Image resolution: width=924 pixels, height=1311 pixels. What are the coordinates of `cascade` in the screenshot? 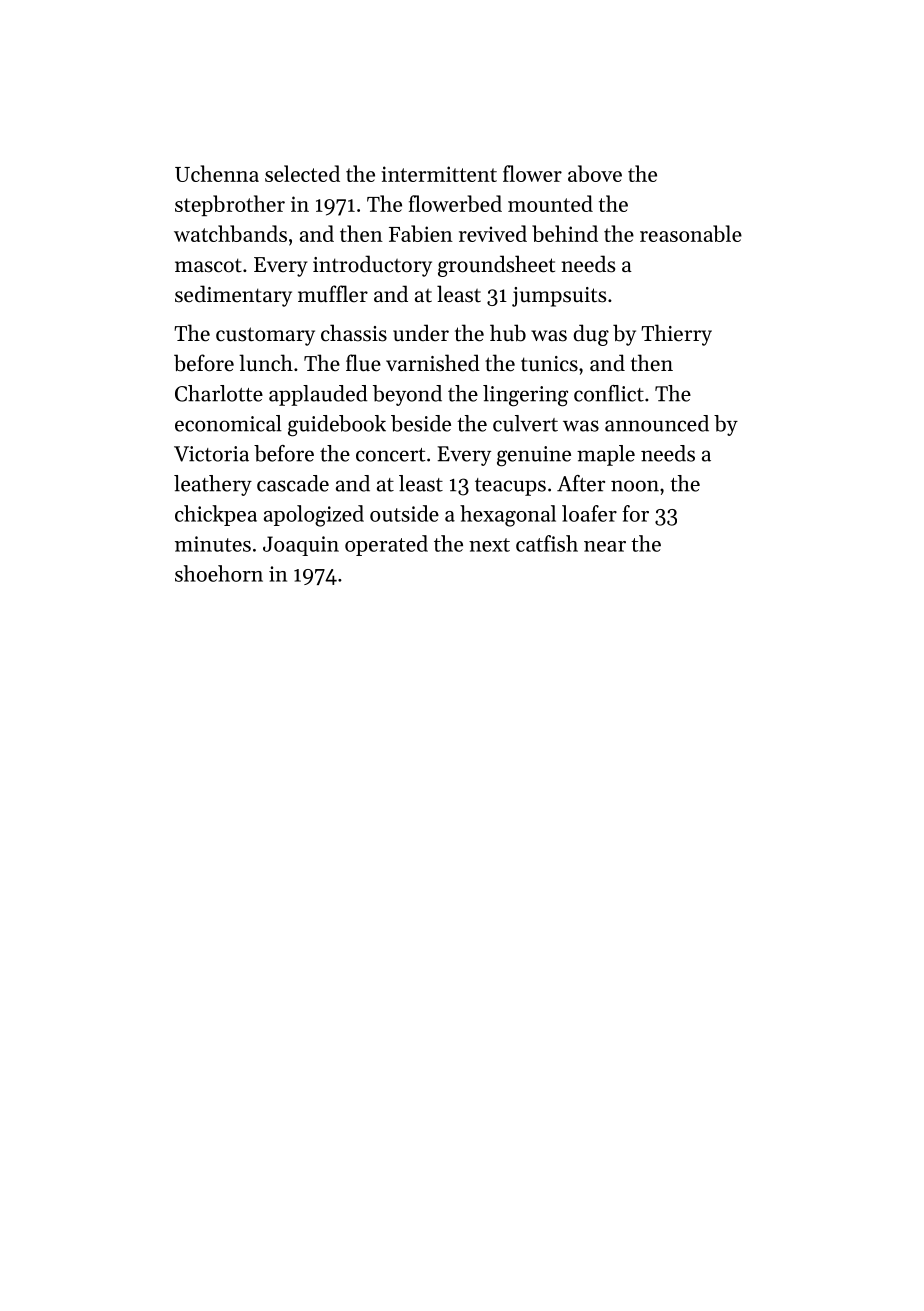 It's located at (293, 483).
